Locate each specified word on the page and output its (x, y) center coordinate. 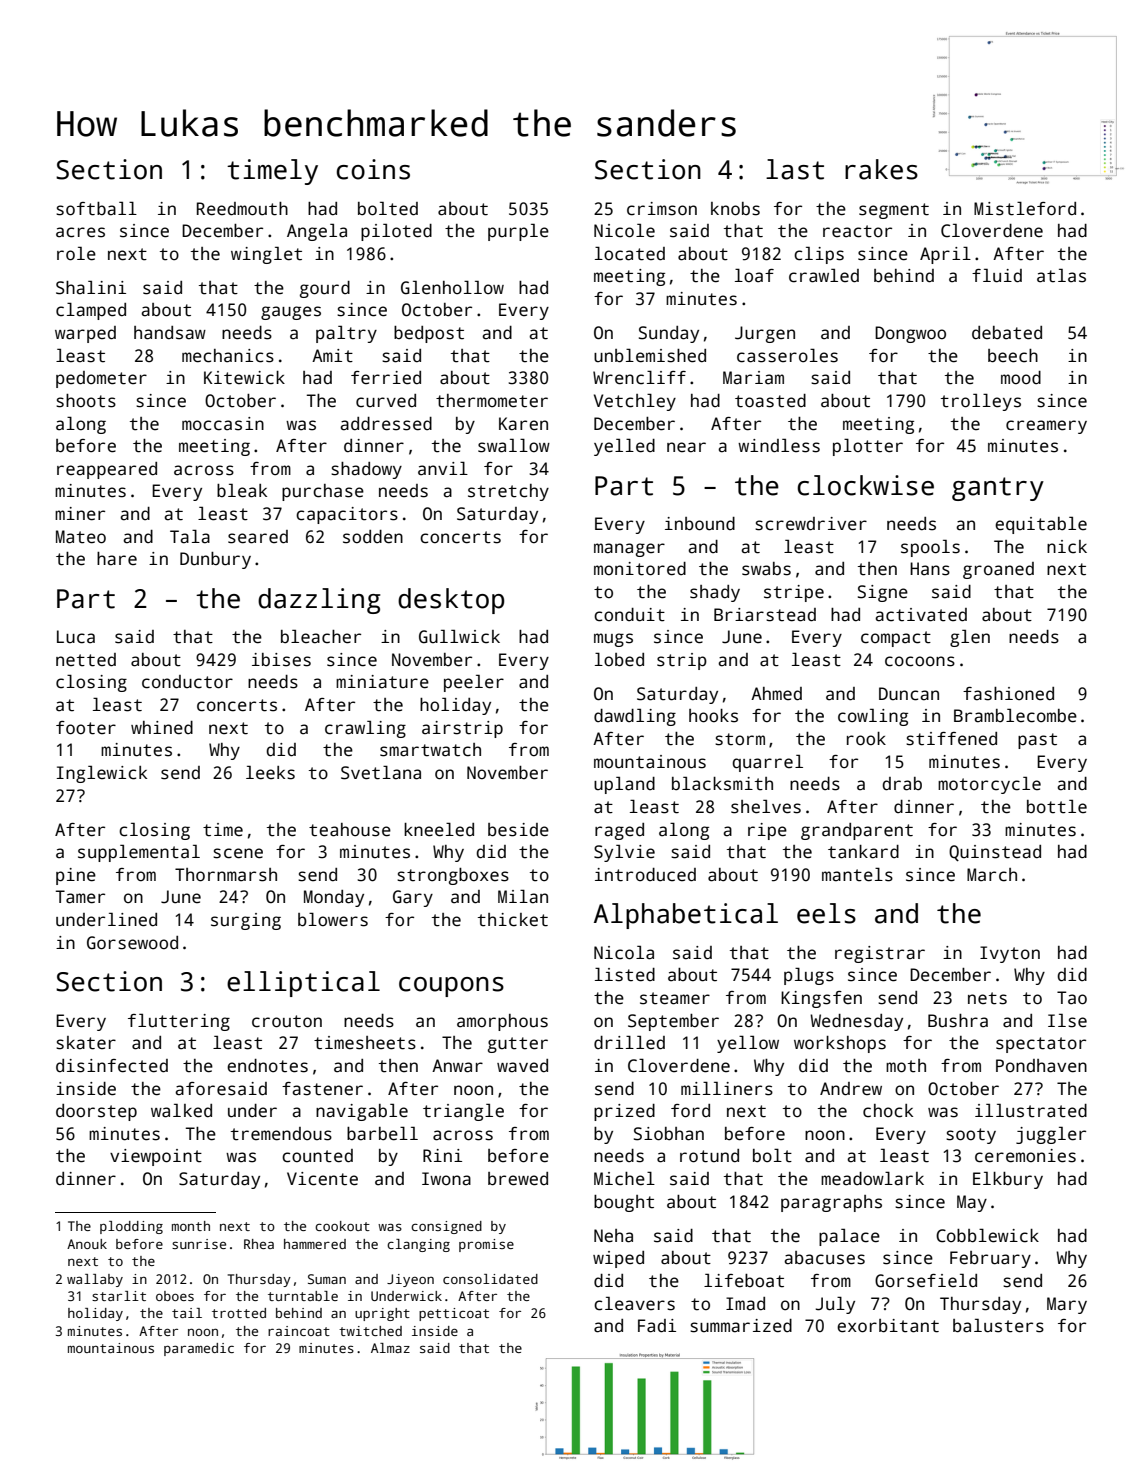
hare (117, 559)
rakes (881, 169)
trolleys (981, 402)
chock (888, 1111)
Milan (523, 896)
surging (246, 921)
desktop (451, 601)
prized (624, 1112)
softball (96, 208)
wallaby (95, 1280)
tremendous (281, 1134)
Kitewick (244, 378)
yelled (624, 447)
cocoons (920, 661)
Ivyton (1010, 954)
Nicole (624, 230)
